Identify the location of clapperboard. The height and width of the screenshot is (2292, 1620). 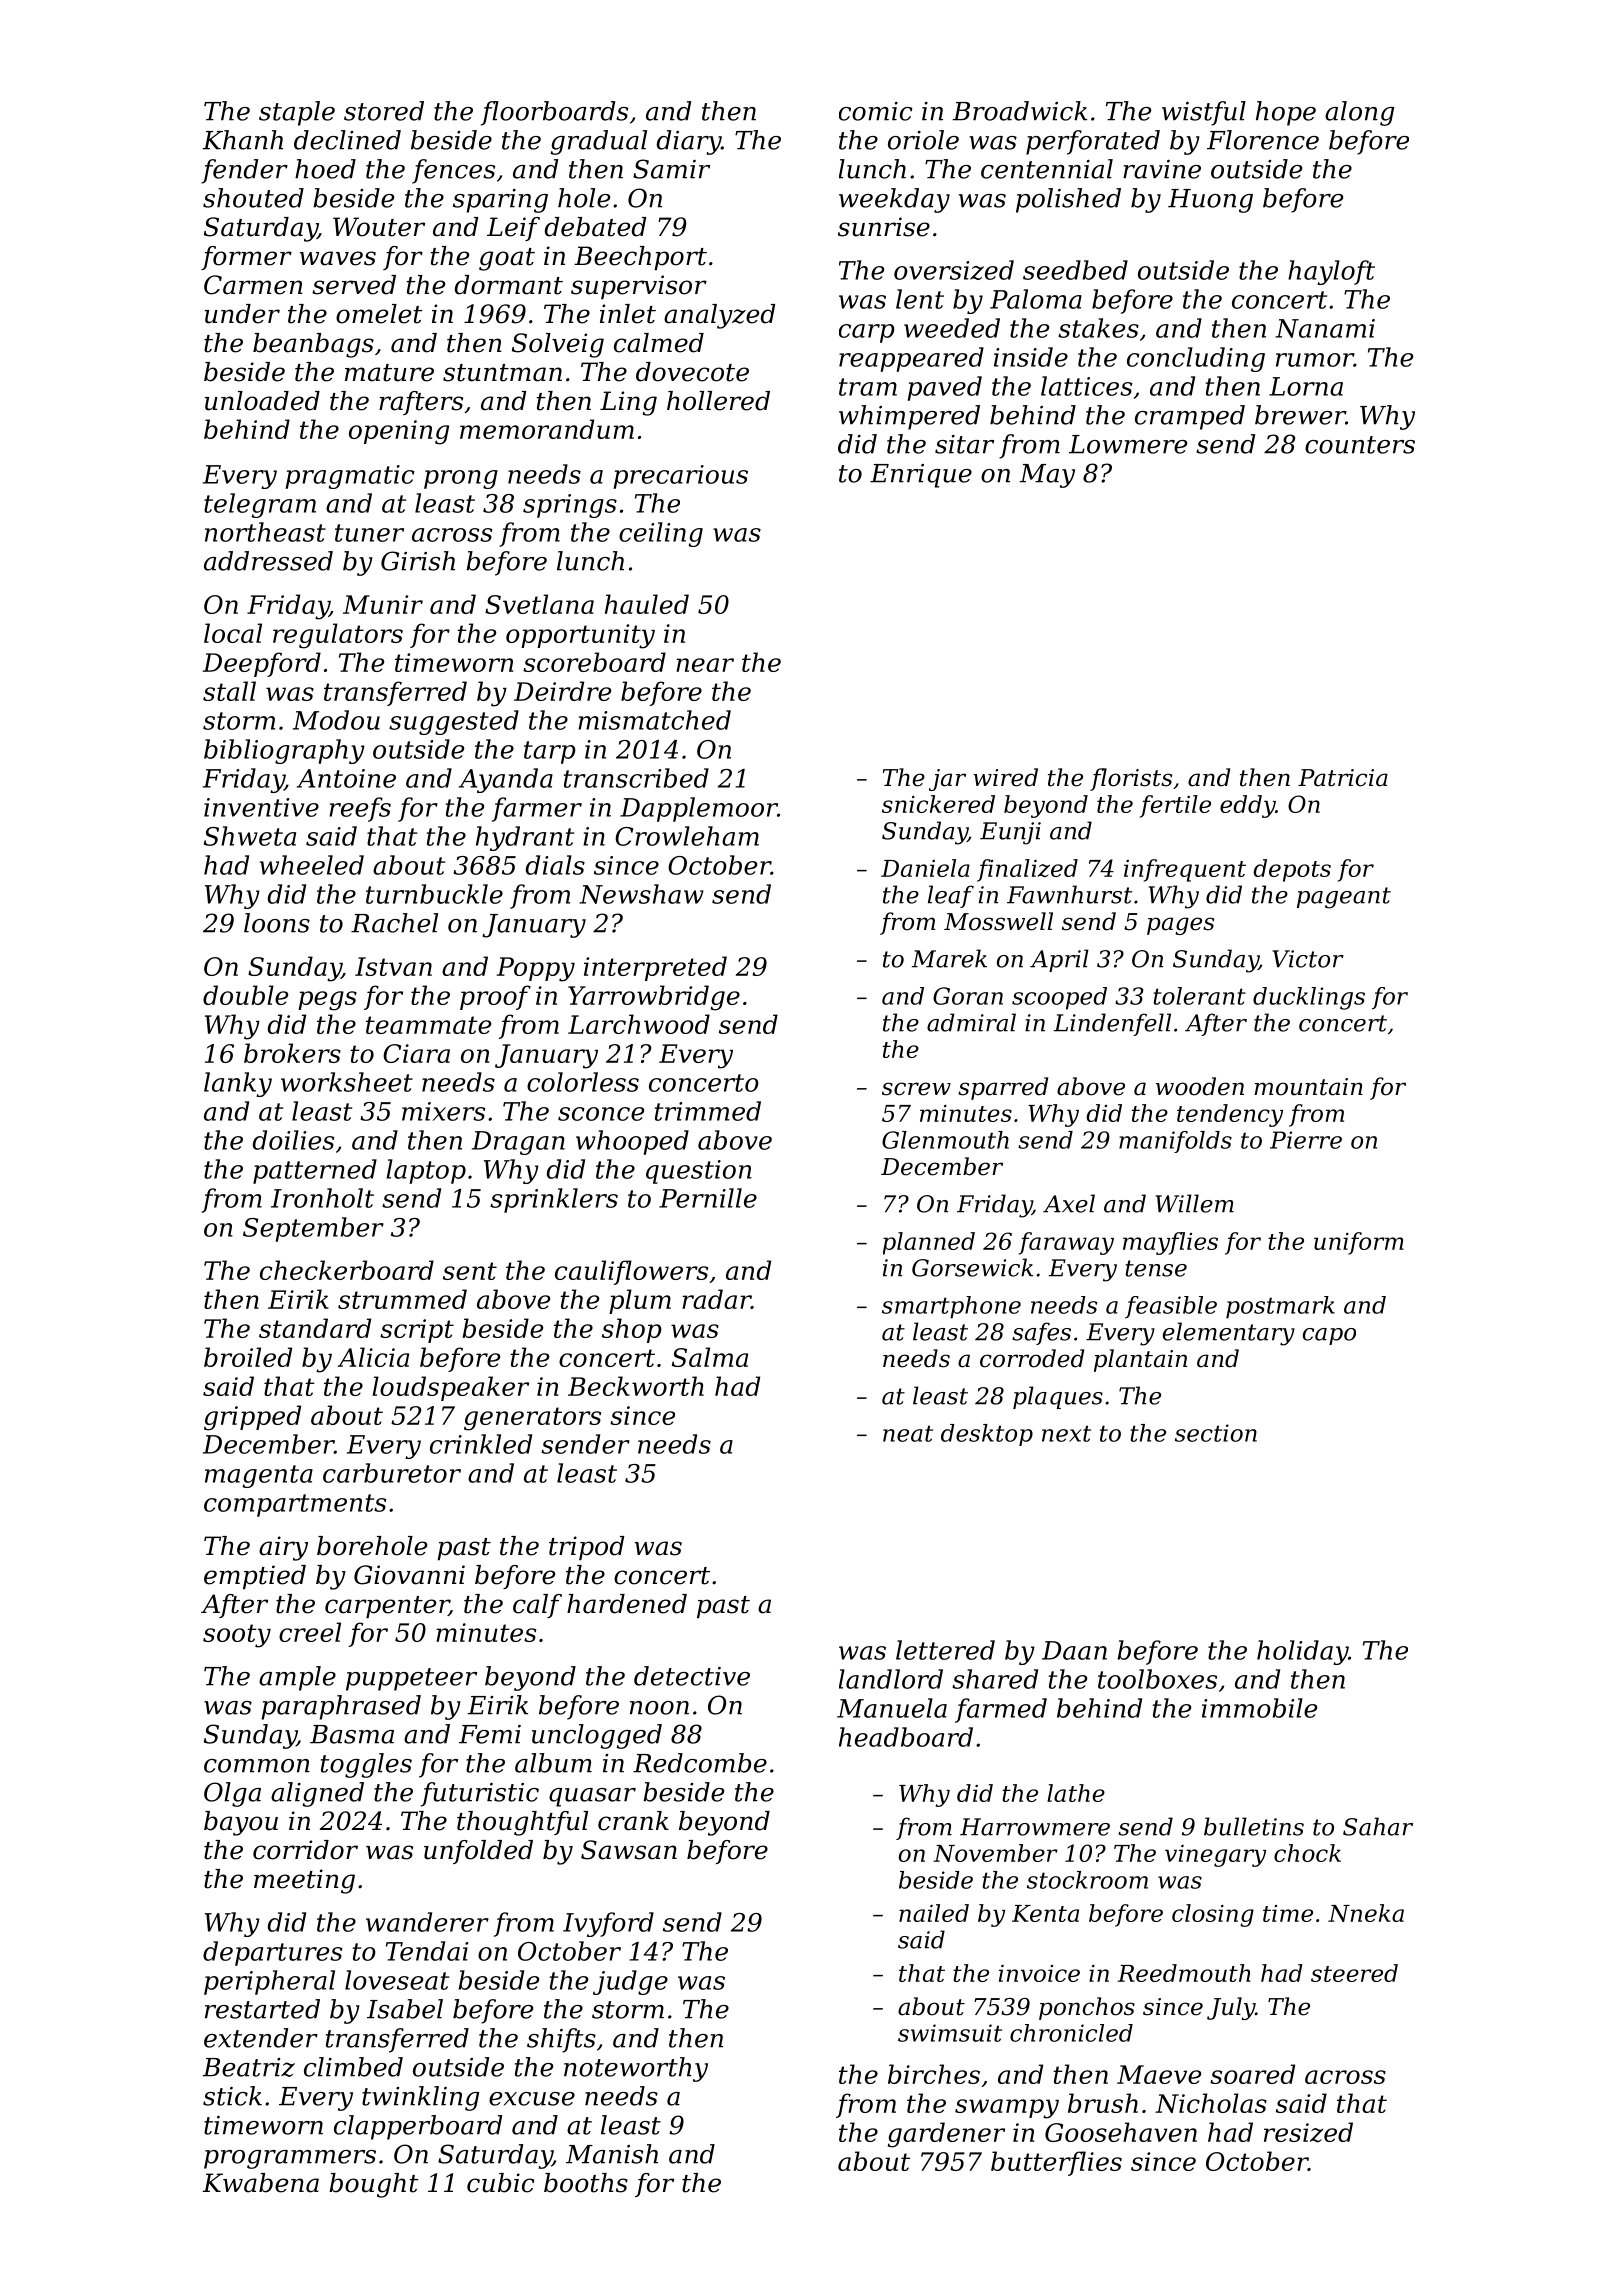
(418, 2127).
